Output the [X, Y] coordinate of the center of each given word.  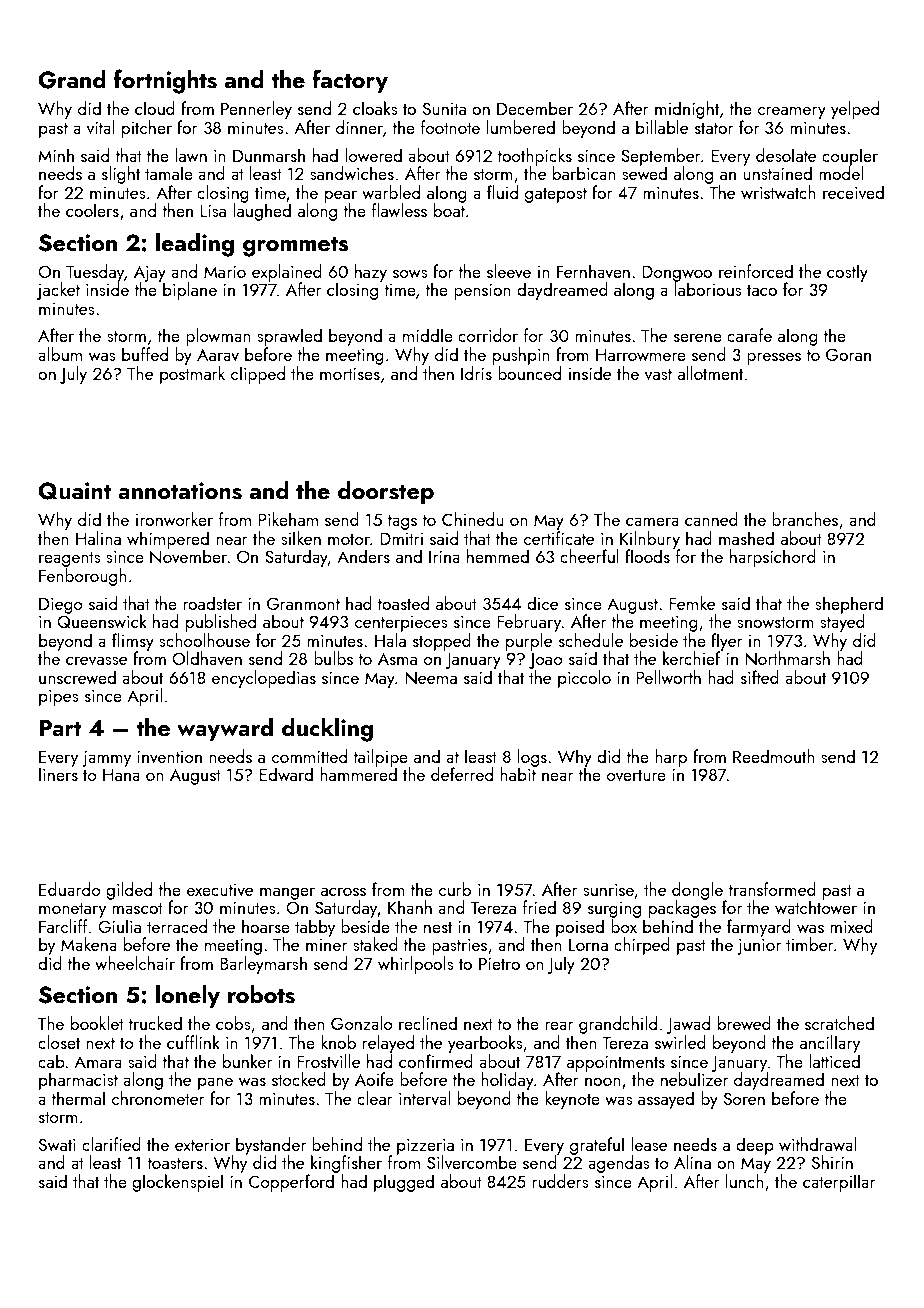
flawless [399, 210]
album [60, 354]
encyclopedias [264, 679]
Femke [692, 603]
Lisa [213, 210]
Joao [546, 661]
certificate [559, 538]
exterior [202, 1145]
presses [774, 359]
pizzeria [425, 1147]
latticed [834, 1061]
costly [847, 273]
